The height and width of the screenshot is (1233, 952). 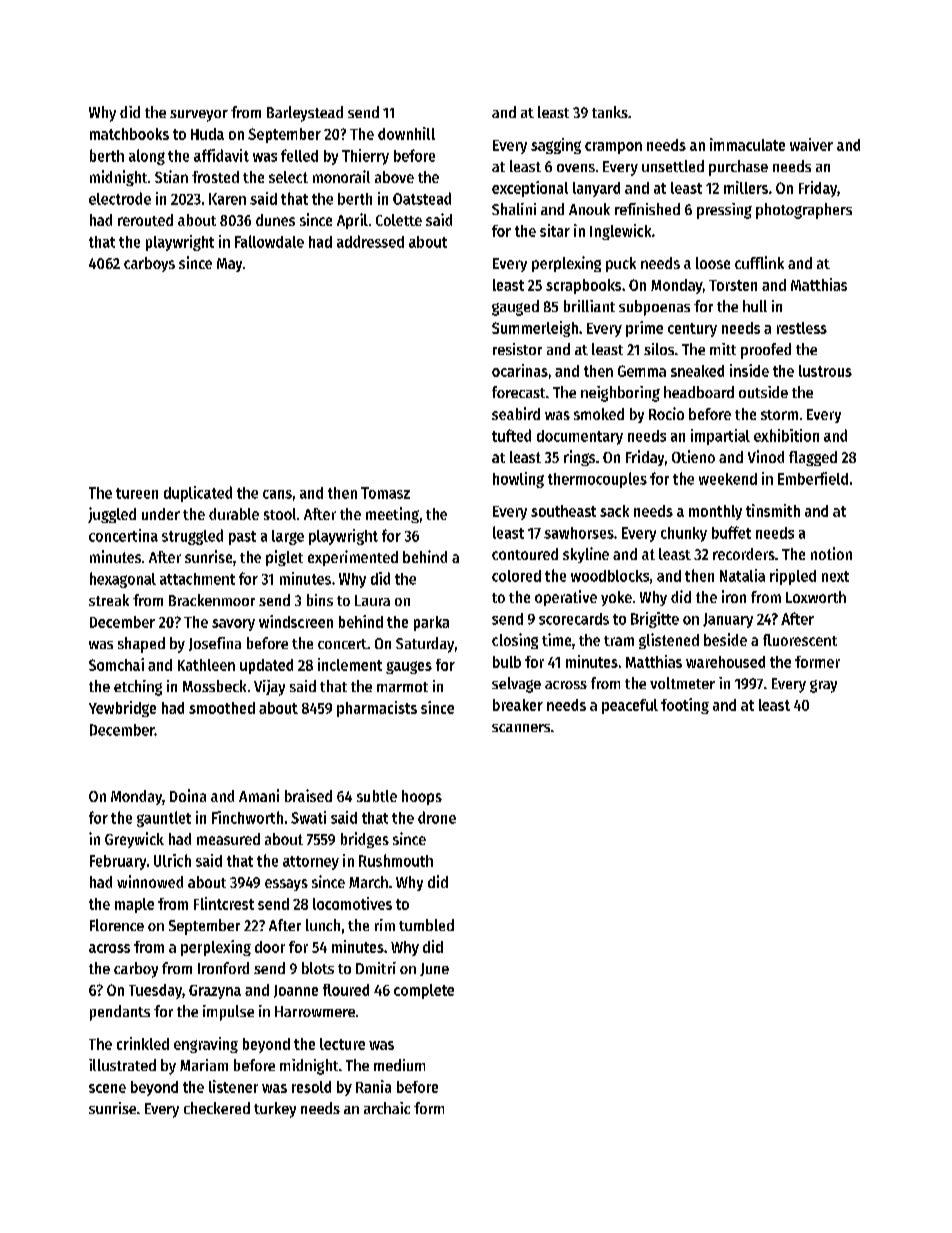 What do you see at coordinates (747, 144) in the screenshot?
I see `immaculate` at bounding box center [747, 144].
